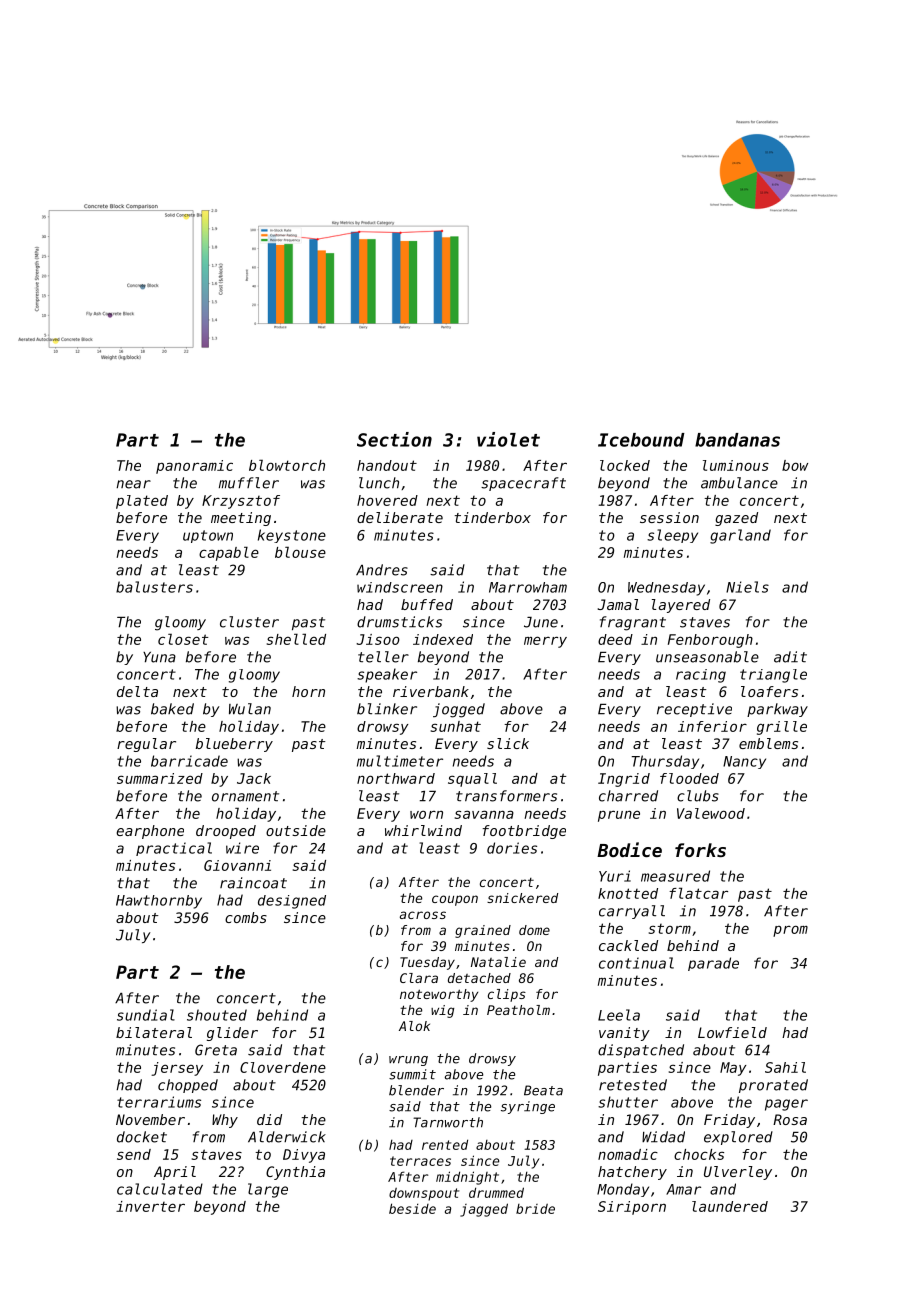 The image size is (924, 1308). I want to click on Section, so click(394, 439).
